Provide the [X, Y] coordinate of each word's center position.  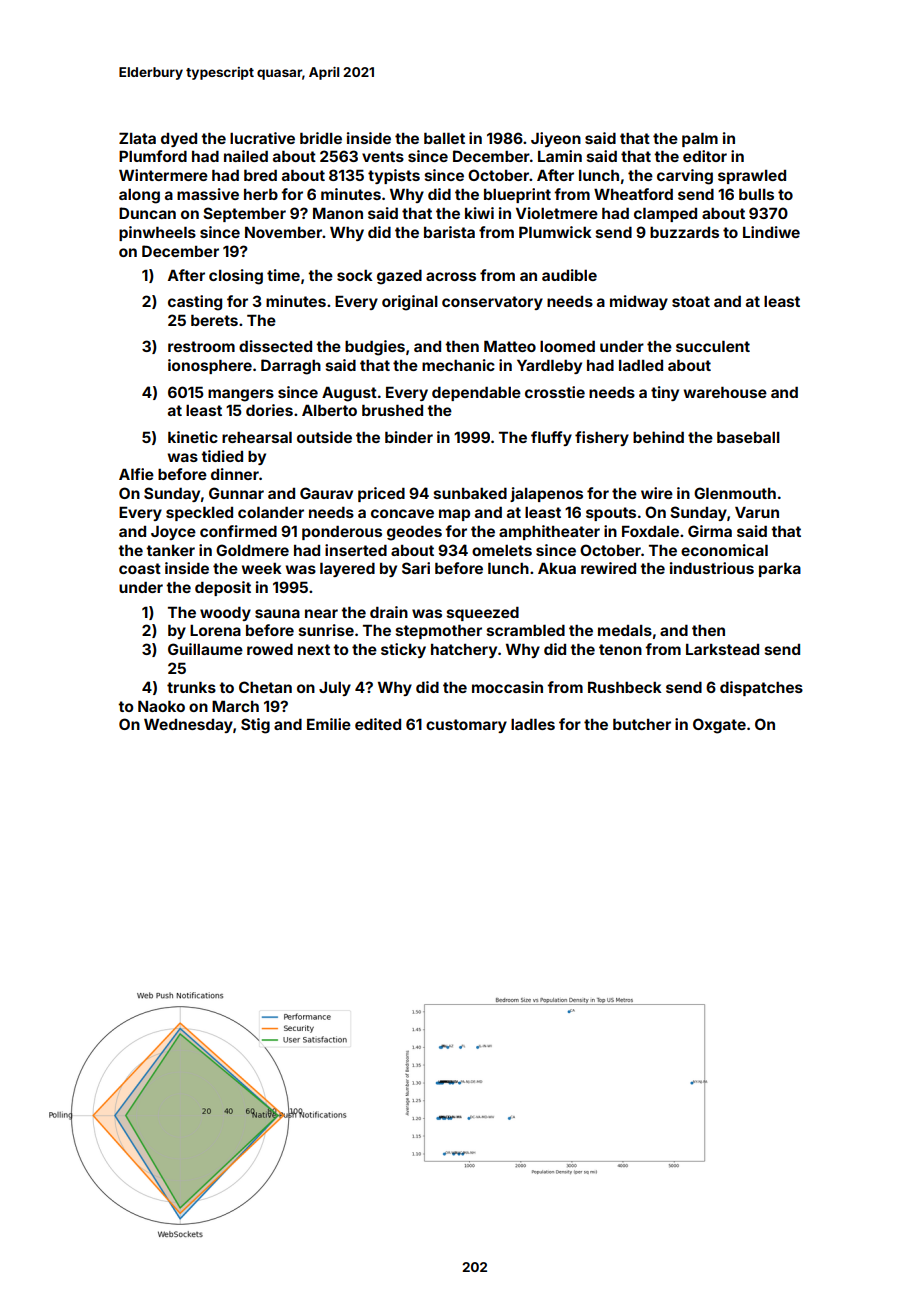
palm [700, 139]
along [139, 196]
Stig [255, 726]
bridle [321, 138]
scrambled [526, 630]
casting [195, 303]
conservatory [492, 303]
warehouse [725, 392]
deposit [223, 588]
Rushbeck [625, 687]
